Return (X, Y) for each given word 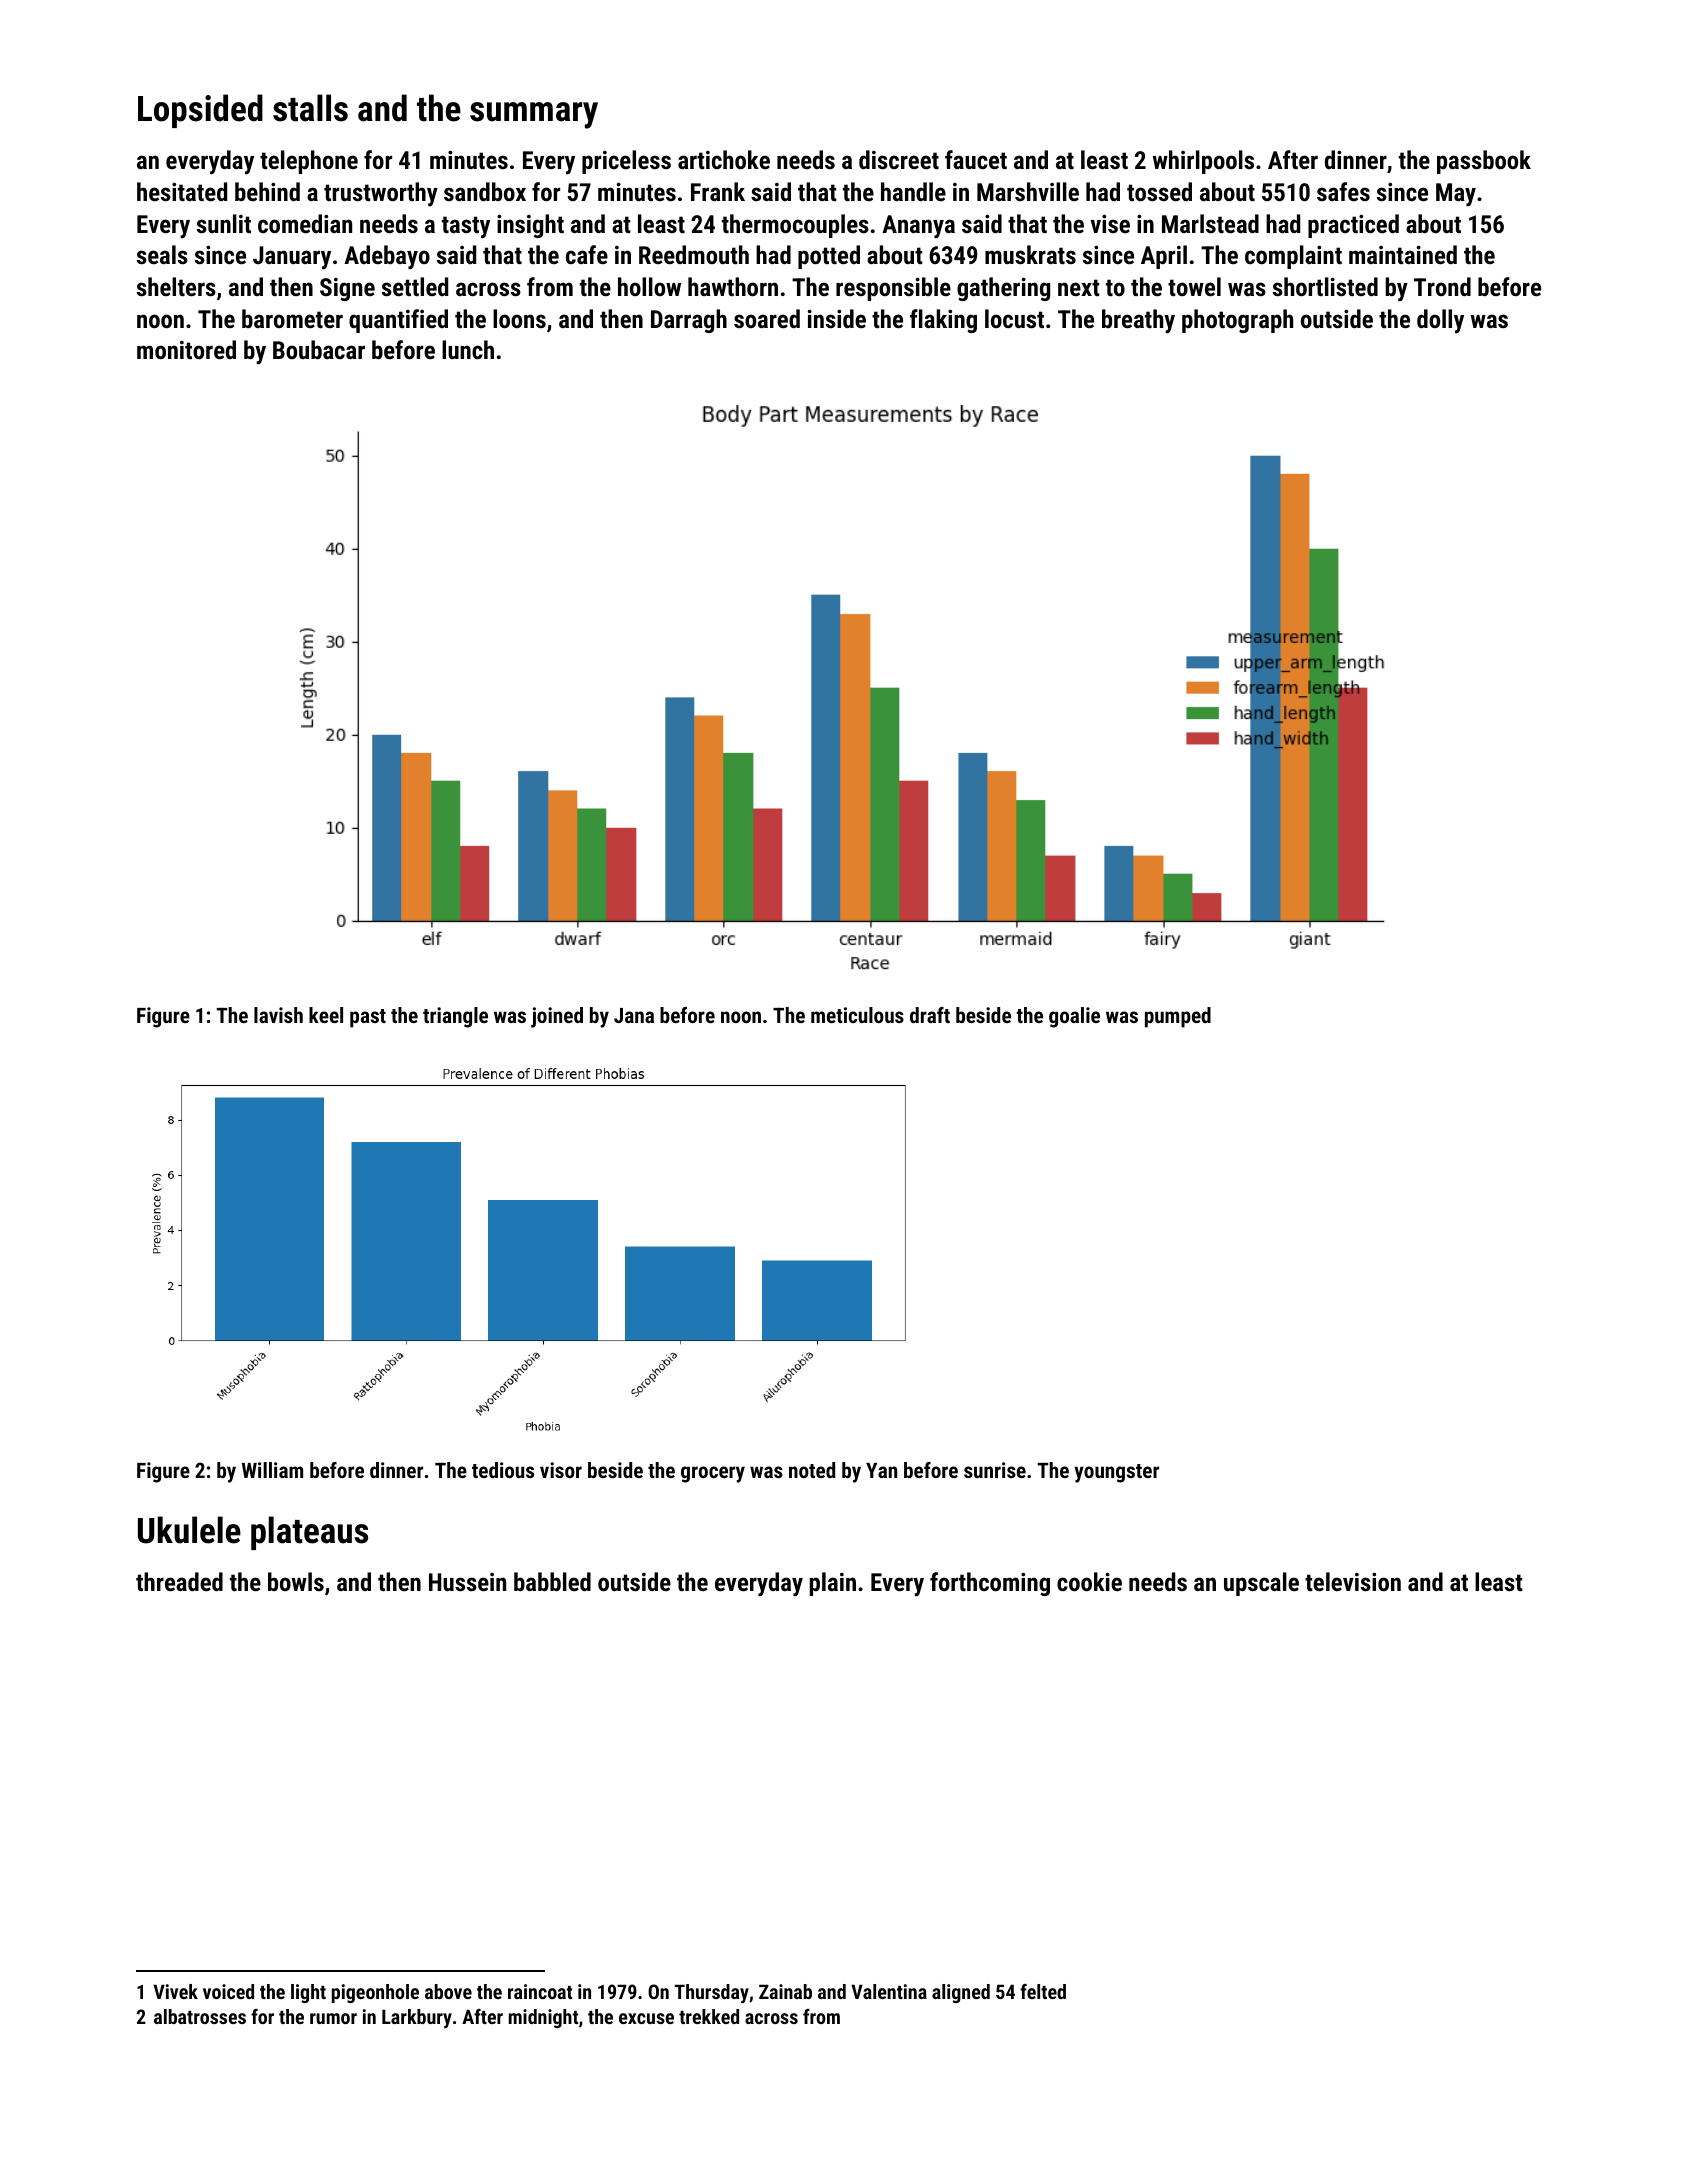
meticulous (857, 1015)
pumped (1178, 1017)
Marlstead (1210, 223)
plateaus (309, 1533)
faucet (976, 159)
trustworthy (381, 194)
